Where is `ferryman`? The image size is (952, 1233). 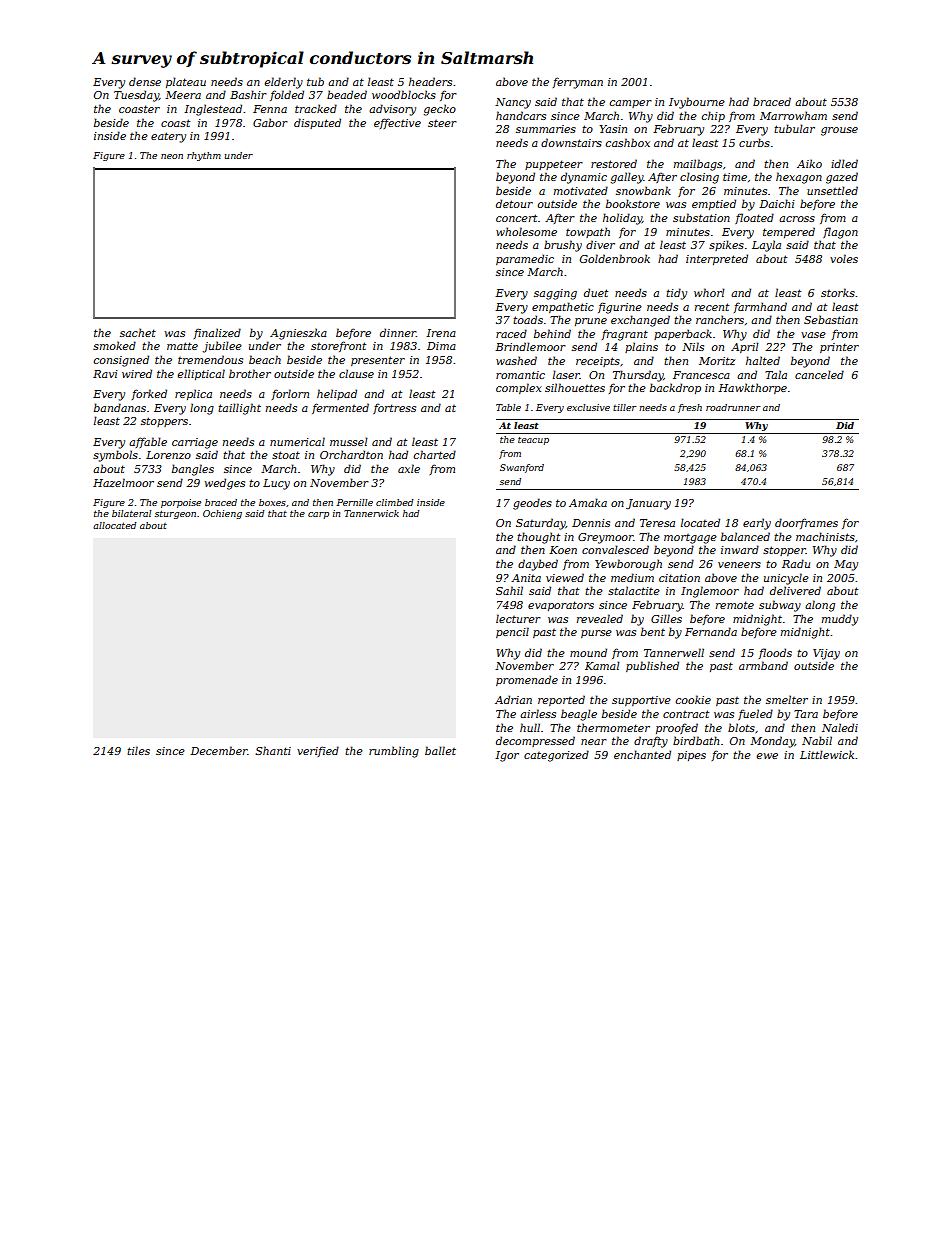 ferryman is located at coordinates (578, 83).
